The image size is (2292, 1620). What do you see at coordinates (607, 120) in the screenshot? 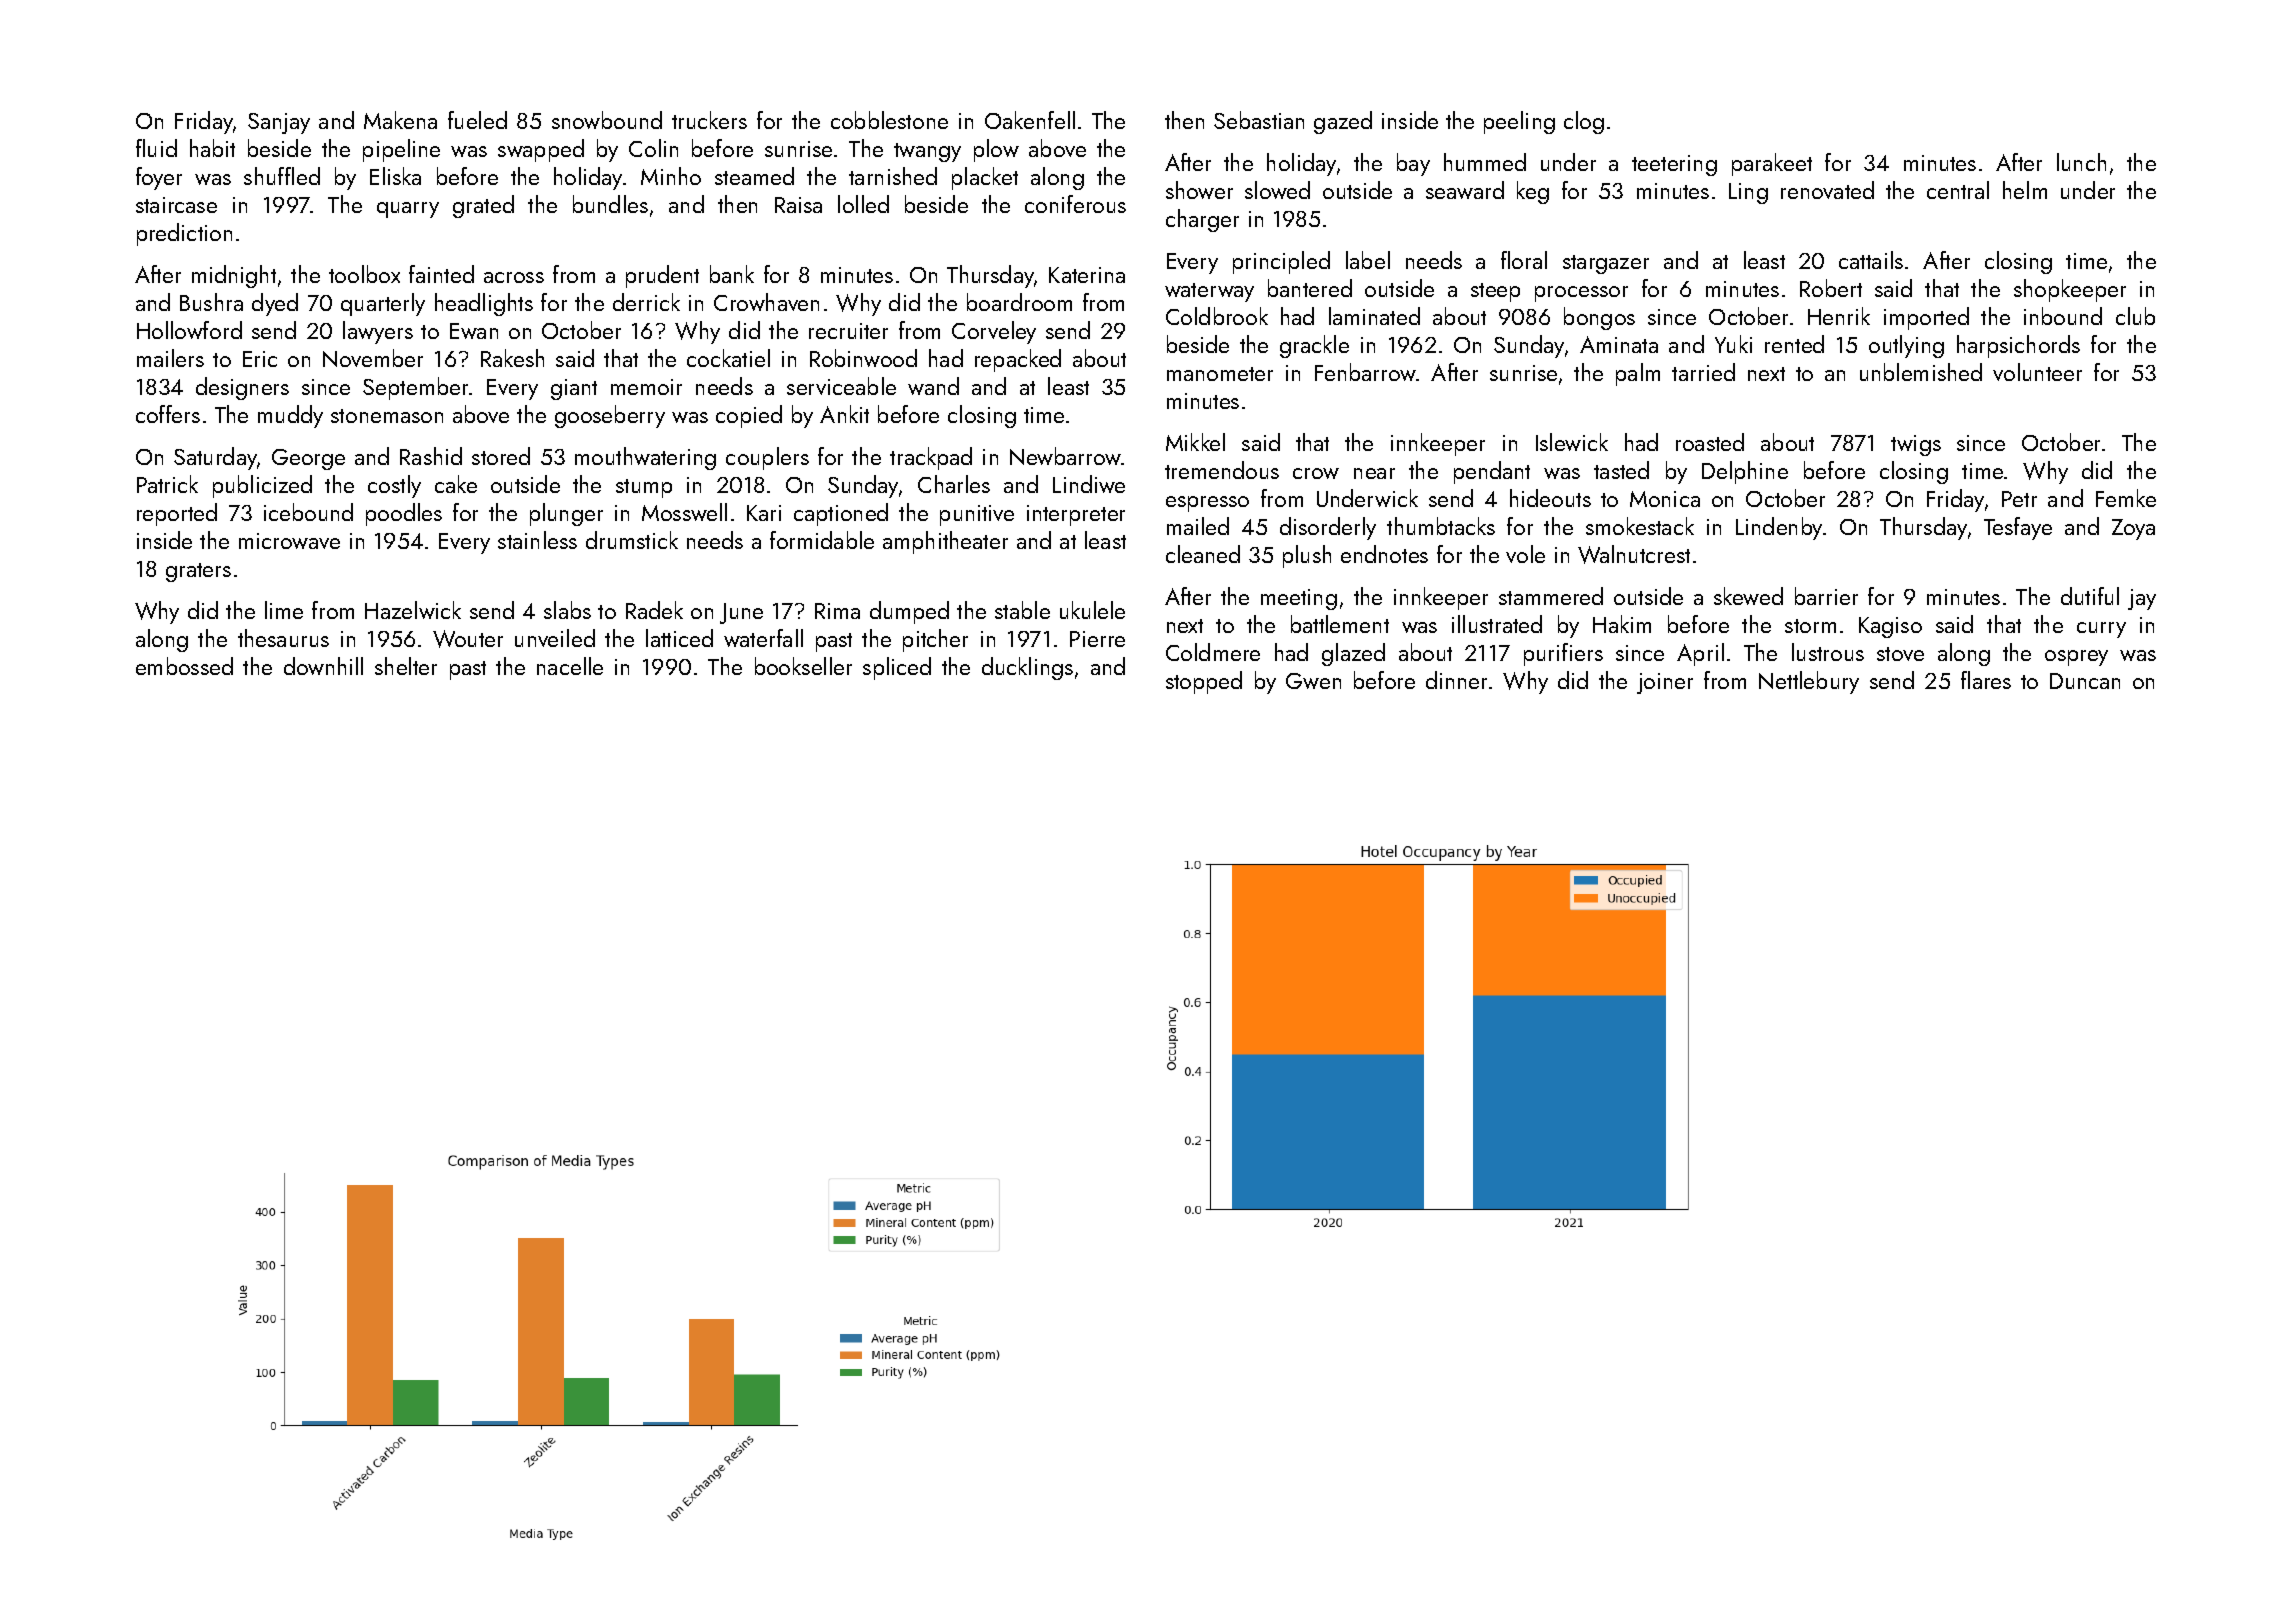
I see `snowbound` at bounding box center [607, 120].
